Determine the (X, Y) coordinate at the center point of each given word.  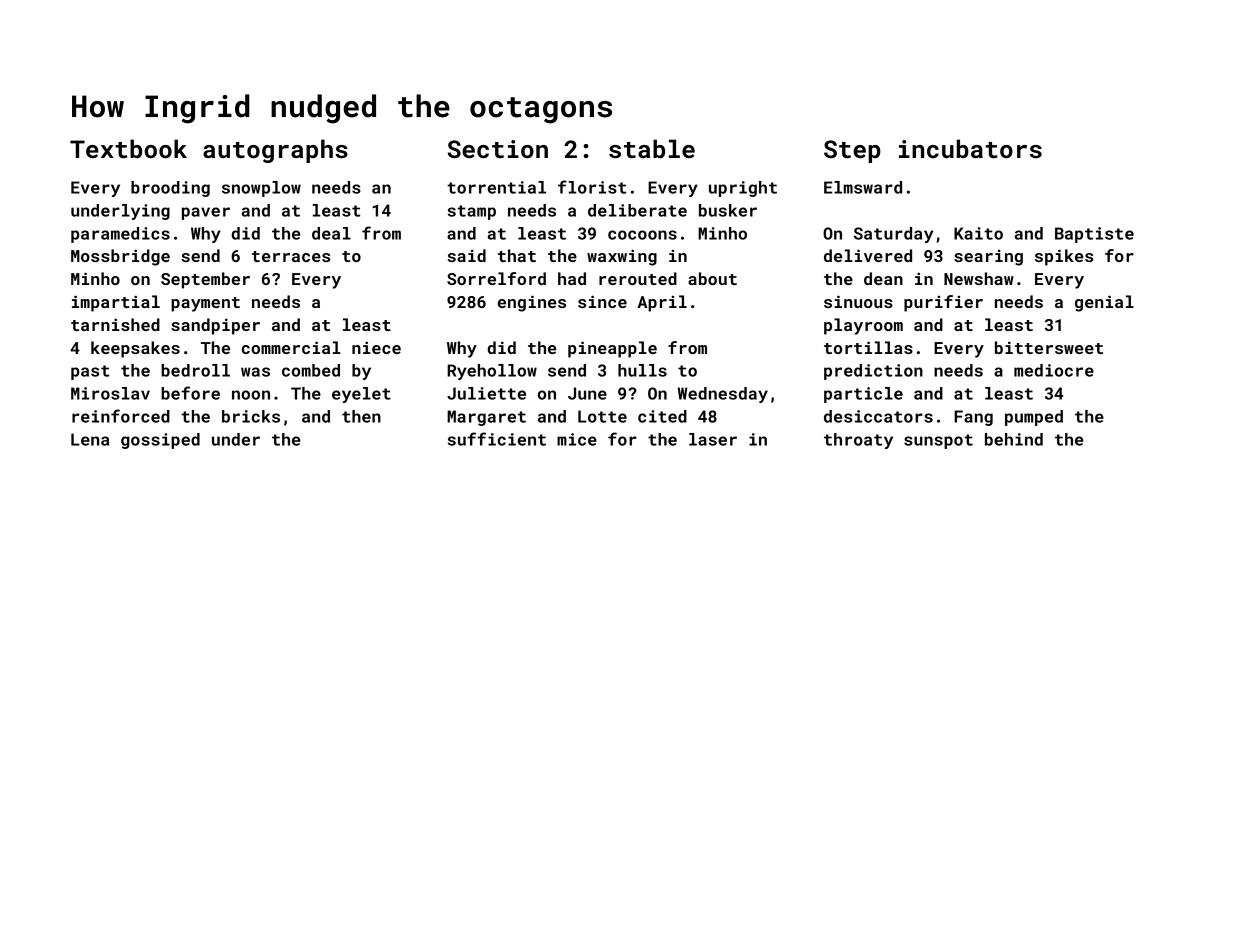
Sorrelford (496, 278)
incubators (970, 149)
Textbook (128, 149)
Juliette (486, 393)
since (602, 301)
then (361, 416)
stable (652, 149)
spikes (1064, 257)
